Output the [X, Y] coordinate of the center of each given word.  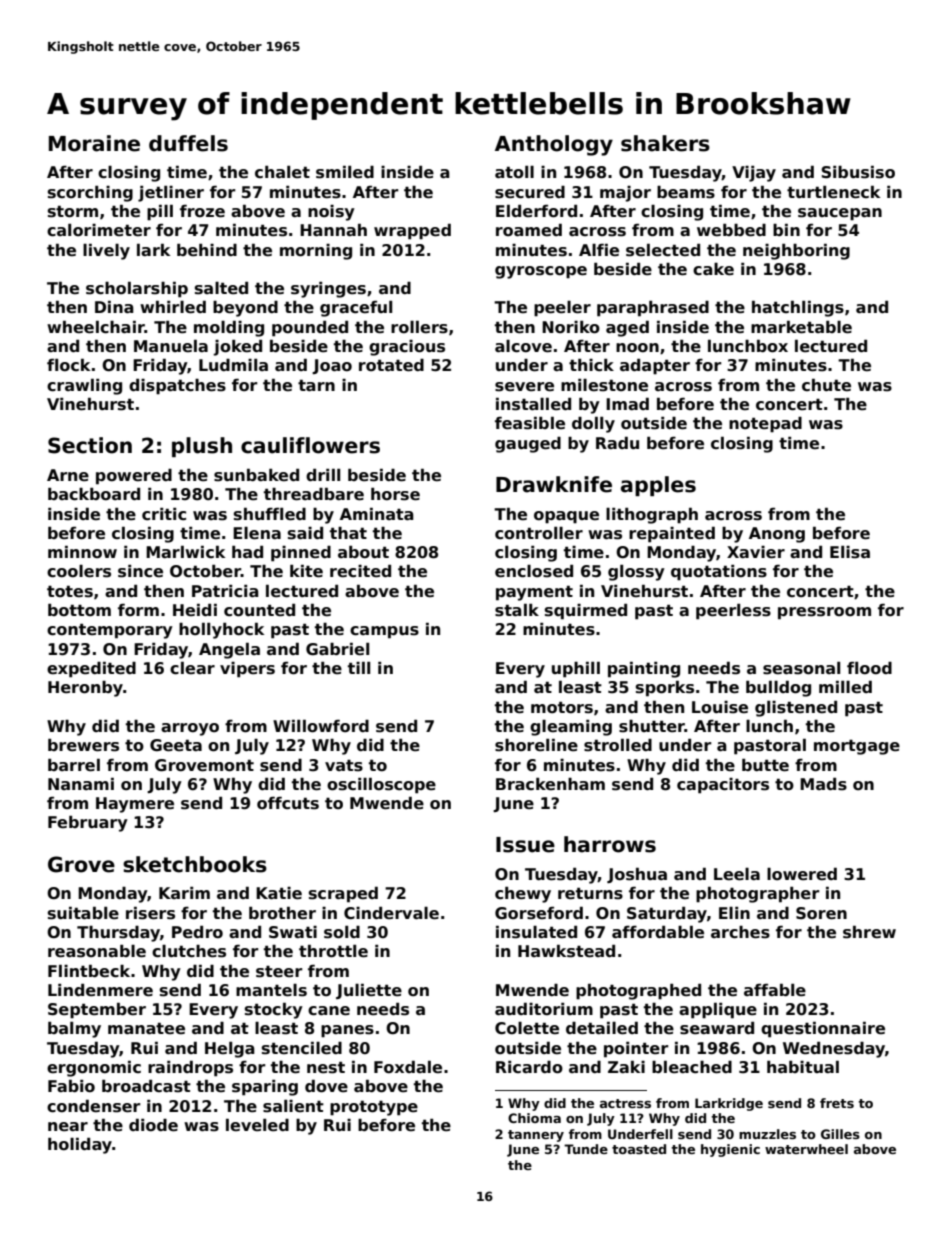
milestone [604, 385]
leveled [257, 1125]
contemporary [110, 631]
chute [826, 385]
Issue [525, 845]
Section [90, 445]
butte [765, 765]
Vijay [754, 174]
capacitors [723, 786]
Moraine [94, 143]
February [88, 824]
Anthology [554, 145]
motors [562, 707]
